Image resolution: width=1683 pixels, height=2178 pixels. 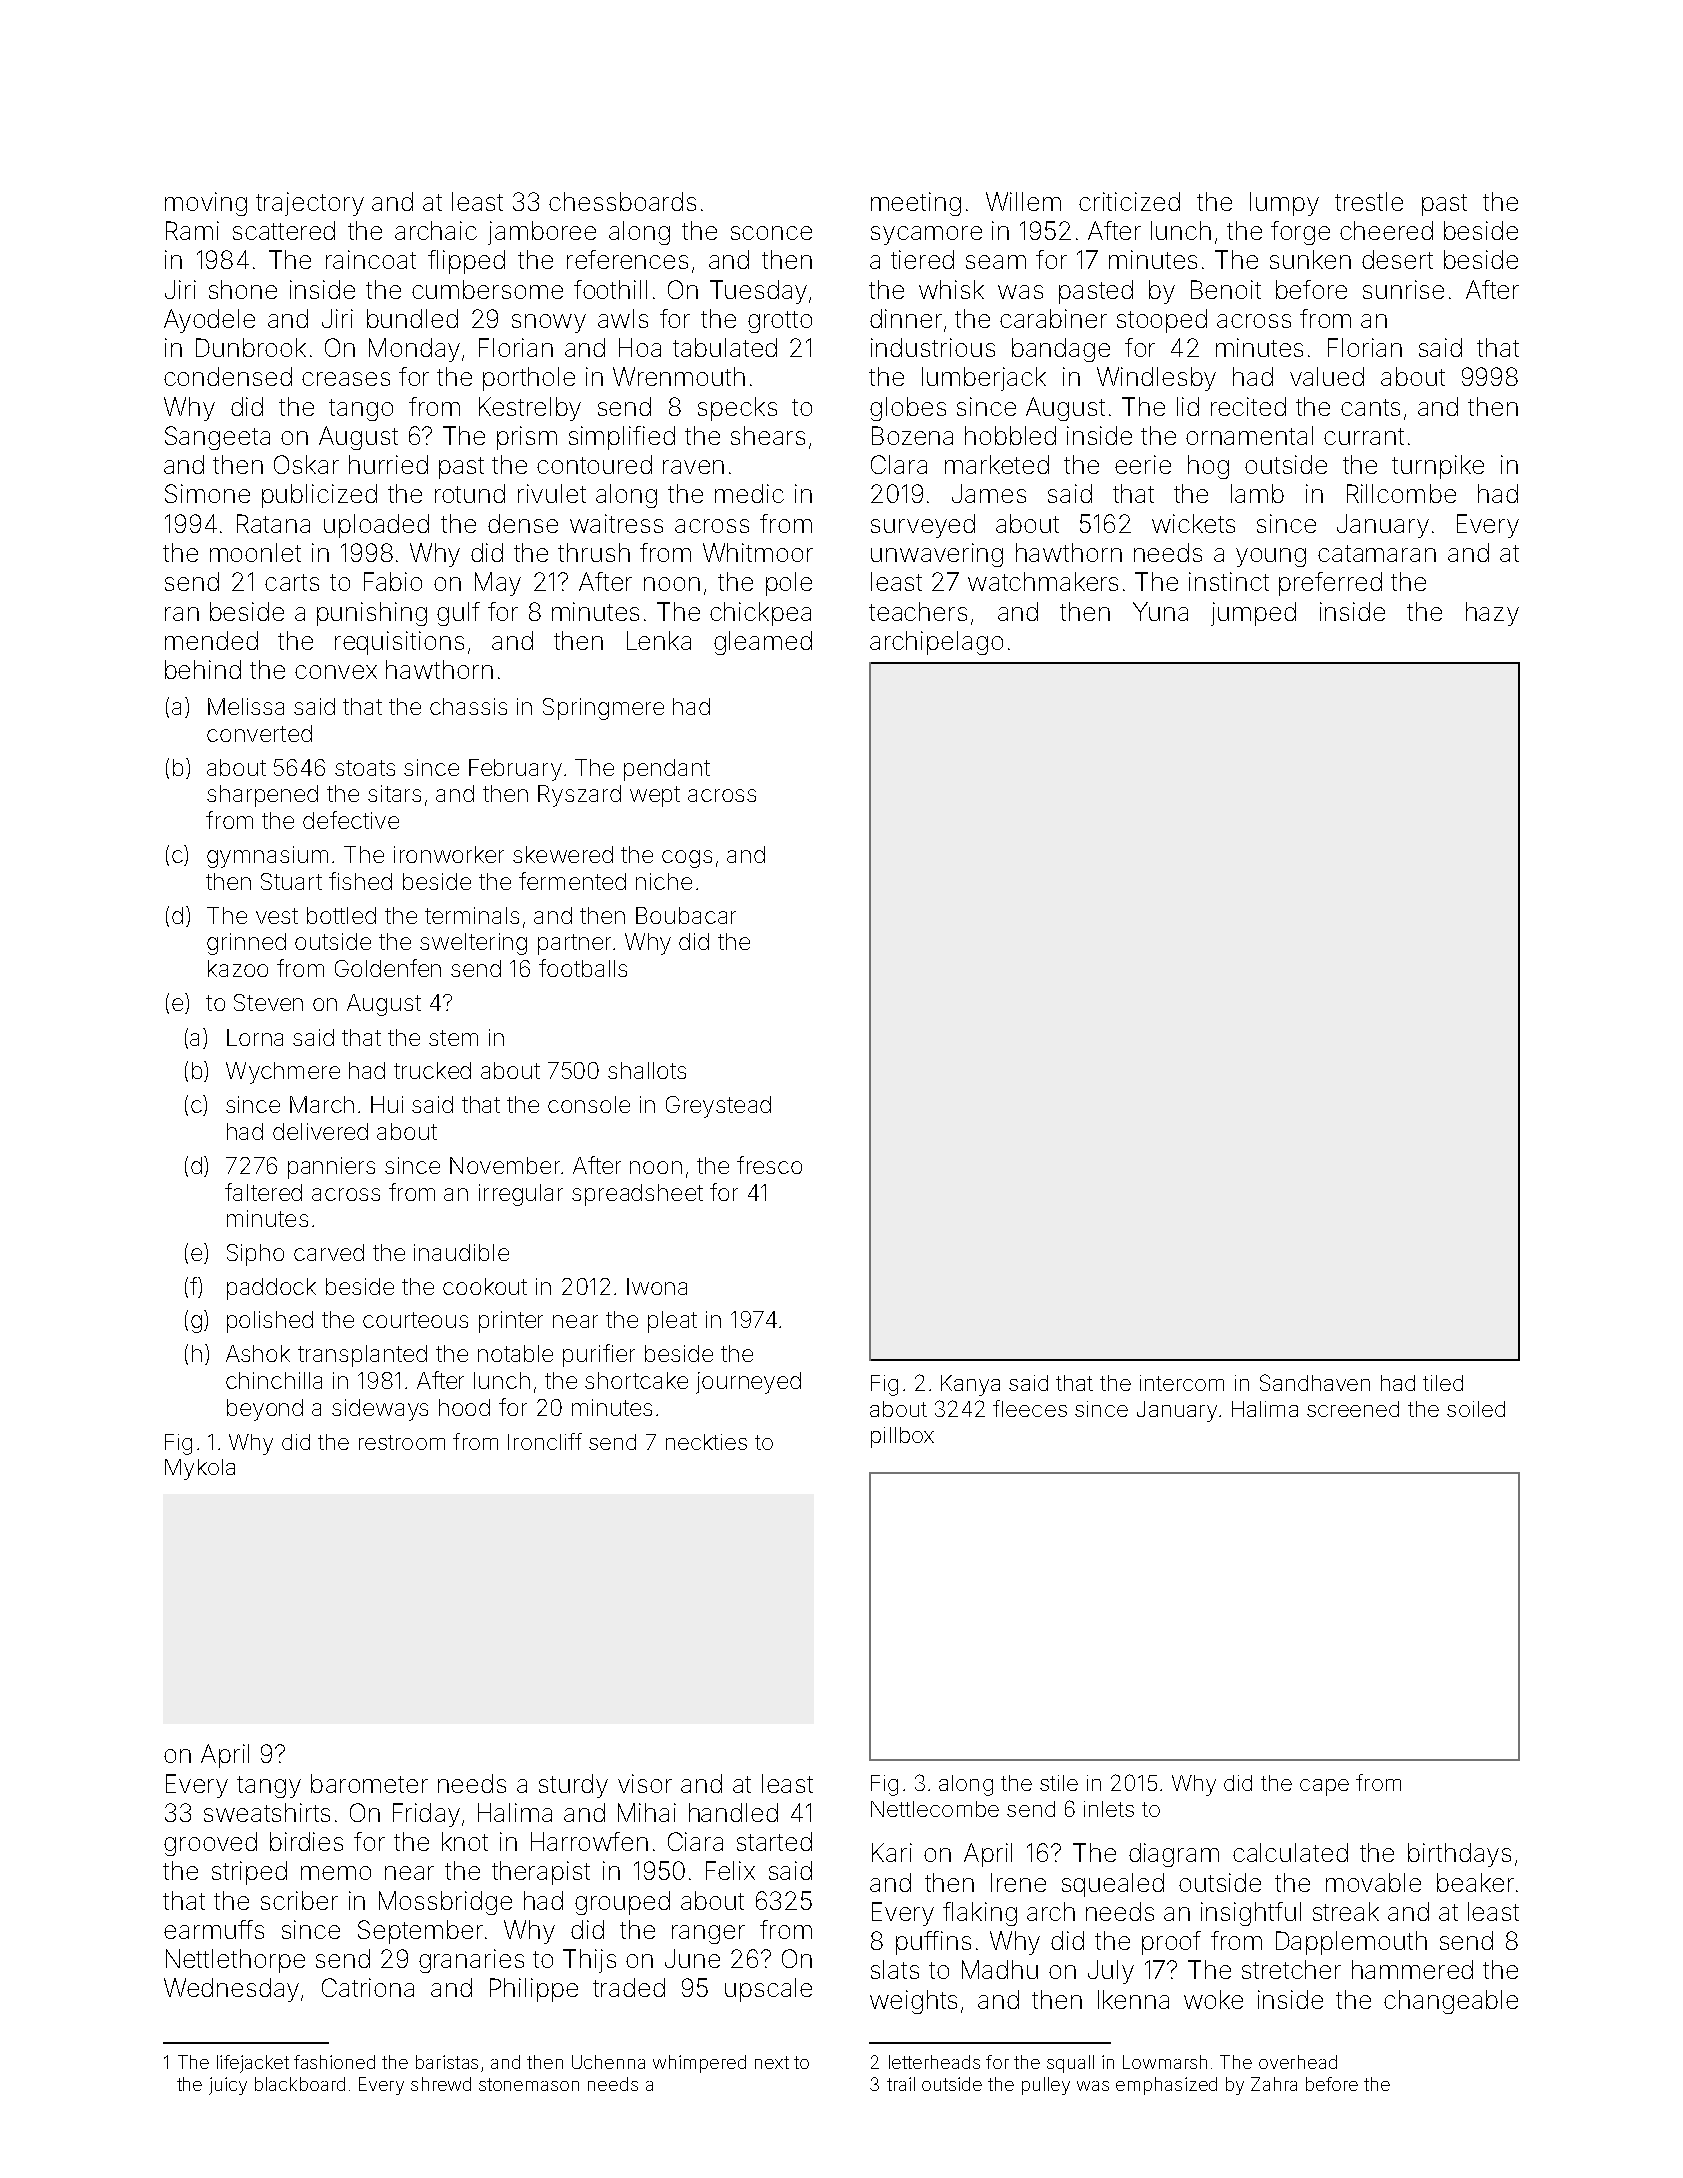 What do you see at coordinates (300, 2084) in the screenshot?
I see `blackboard` at bounding box center [300, 2084].
